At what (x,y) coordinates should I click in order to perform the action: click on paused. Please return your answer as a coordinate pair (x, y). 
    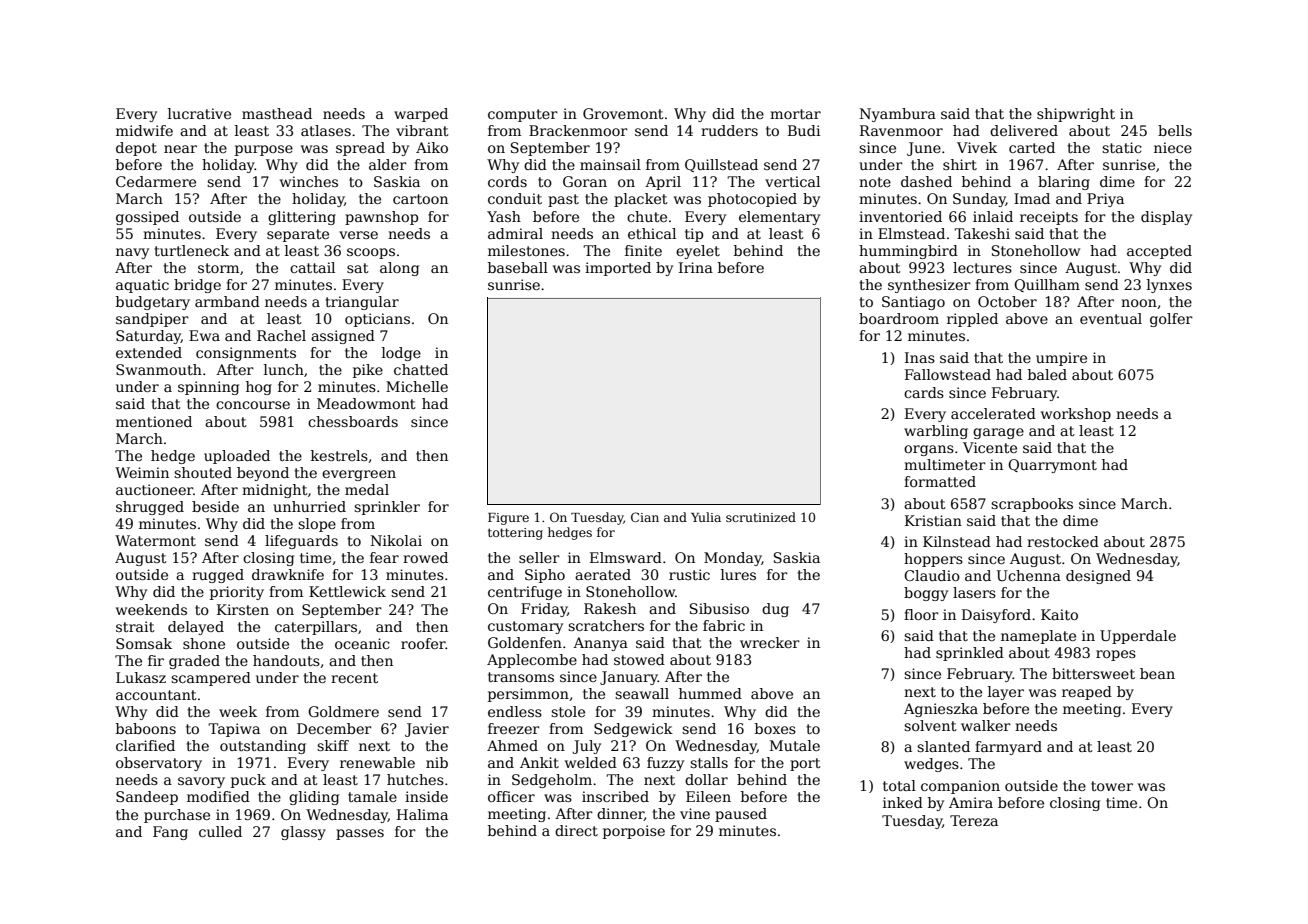
    Looking at the image, I should click on (741, 815).
